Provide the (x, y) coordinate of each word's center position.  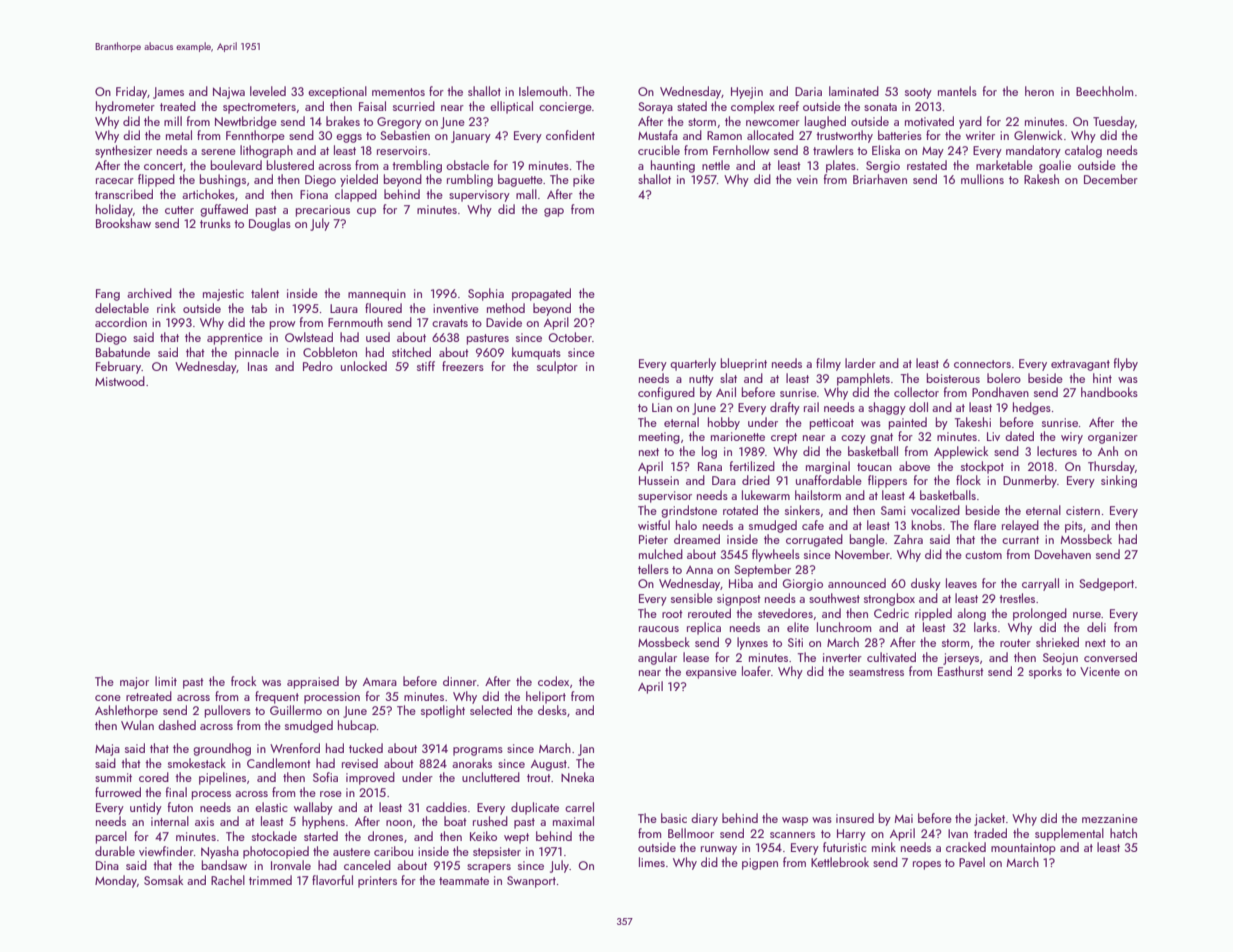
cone (108, 698)
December (1111, 179)
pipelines (222, 778)
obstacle (467, 165)
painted (908, 423)
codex (553, 681)
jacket (989, 819)
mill (173, 121)
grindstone (689, 511)
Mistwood (120, 381)
